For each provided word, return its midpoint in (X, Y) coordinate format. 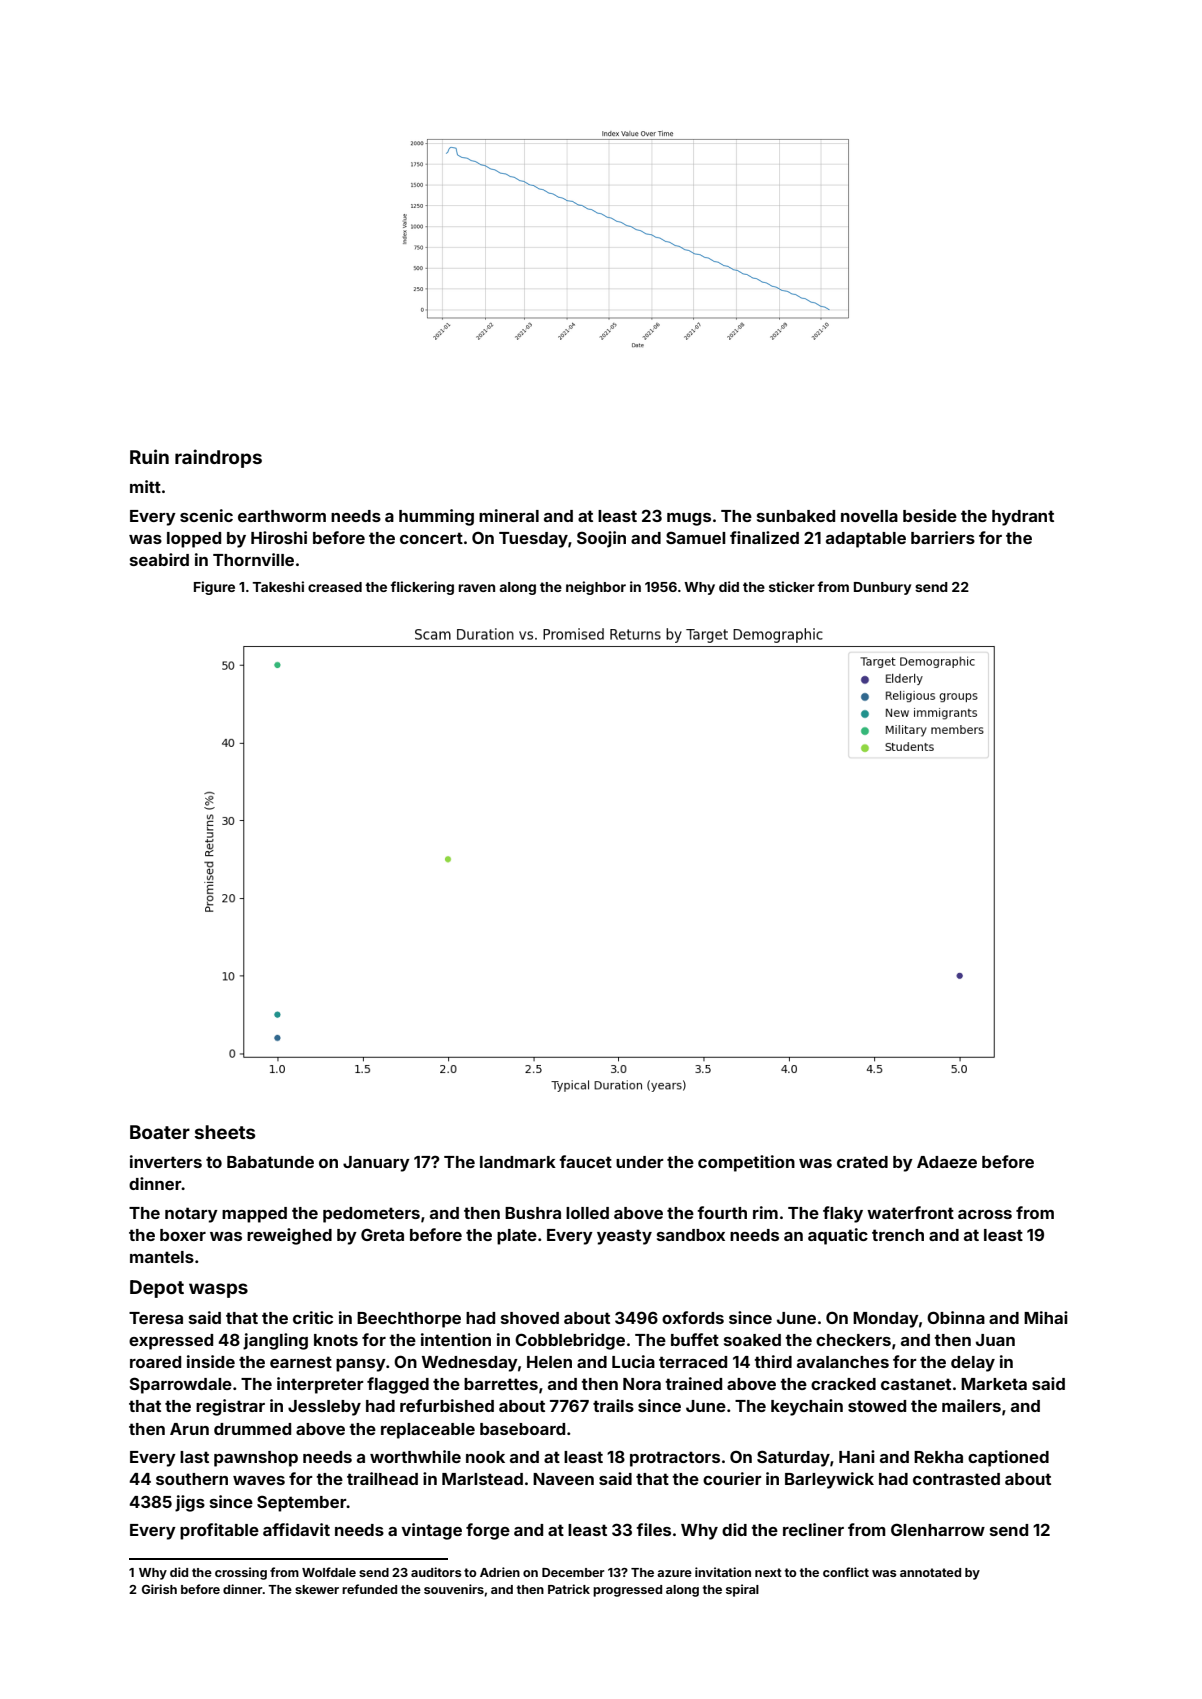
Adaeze (947, 1162)
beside (930, 515)
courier (732, 1478)
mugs (689, 519)
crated (862, 1162)
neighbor (596, 588)
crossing (241, 1573)
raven (477, 588)
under (640, 1162)
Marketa (994, 1384)
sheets (225, 1132)
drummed (252, 1429)
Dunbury (882, 588)
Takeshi (278, 586)
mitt (145, 486)
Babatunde (270, 1162)
